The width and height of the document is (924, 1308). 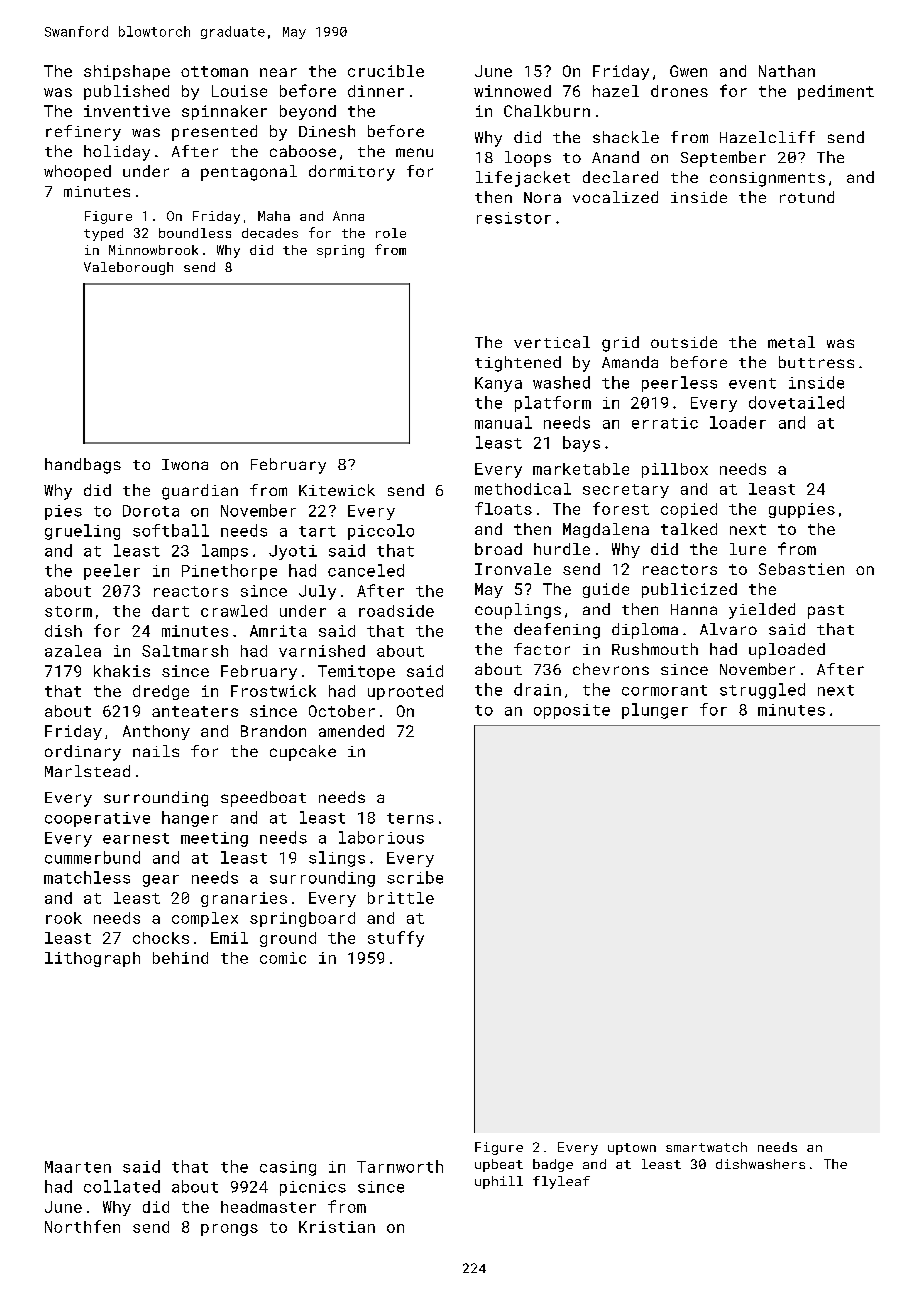 I want to click on nails, so click(x=156, y=751).
